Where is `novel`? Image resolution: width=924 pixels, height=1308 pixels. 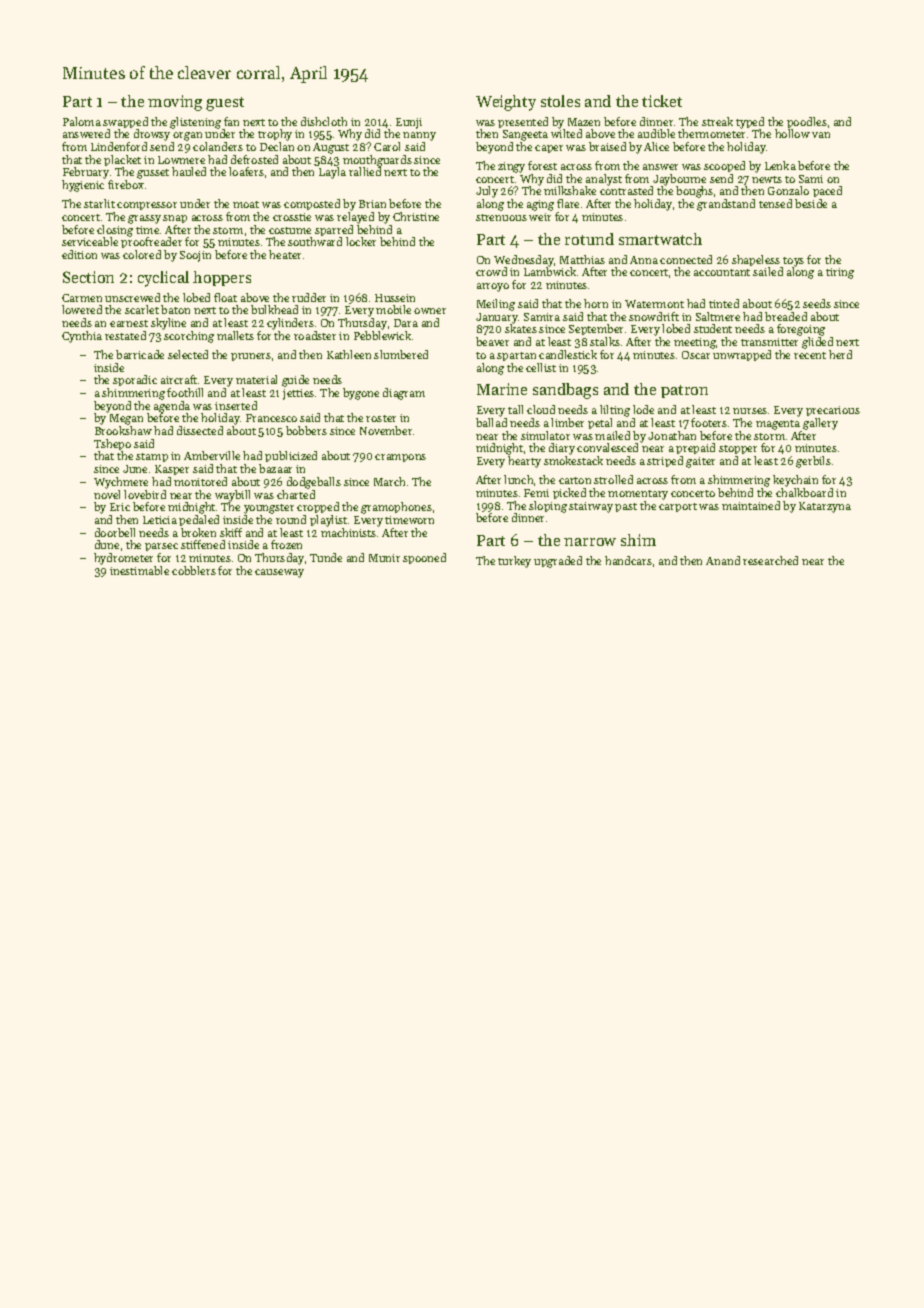
novel is located at coordinates (107, 494).
